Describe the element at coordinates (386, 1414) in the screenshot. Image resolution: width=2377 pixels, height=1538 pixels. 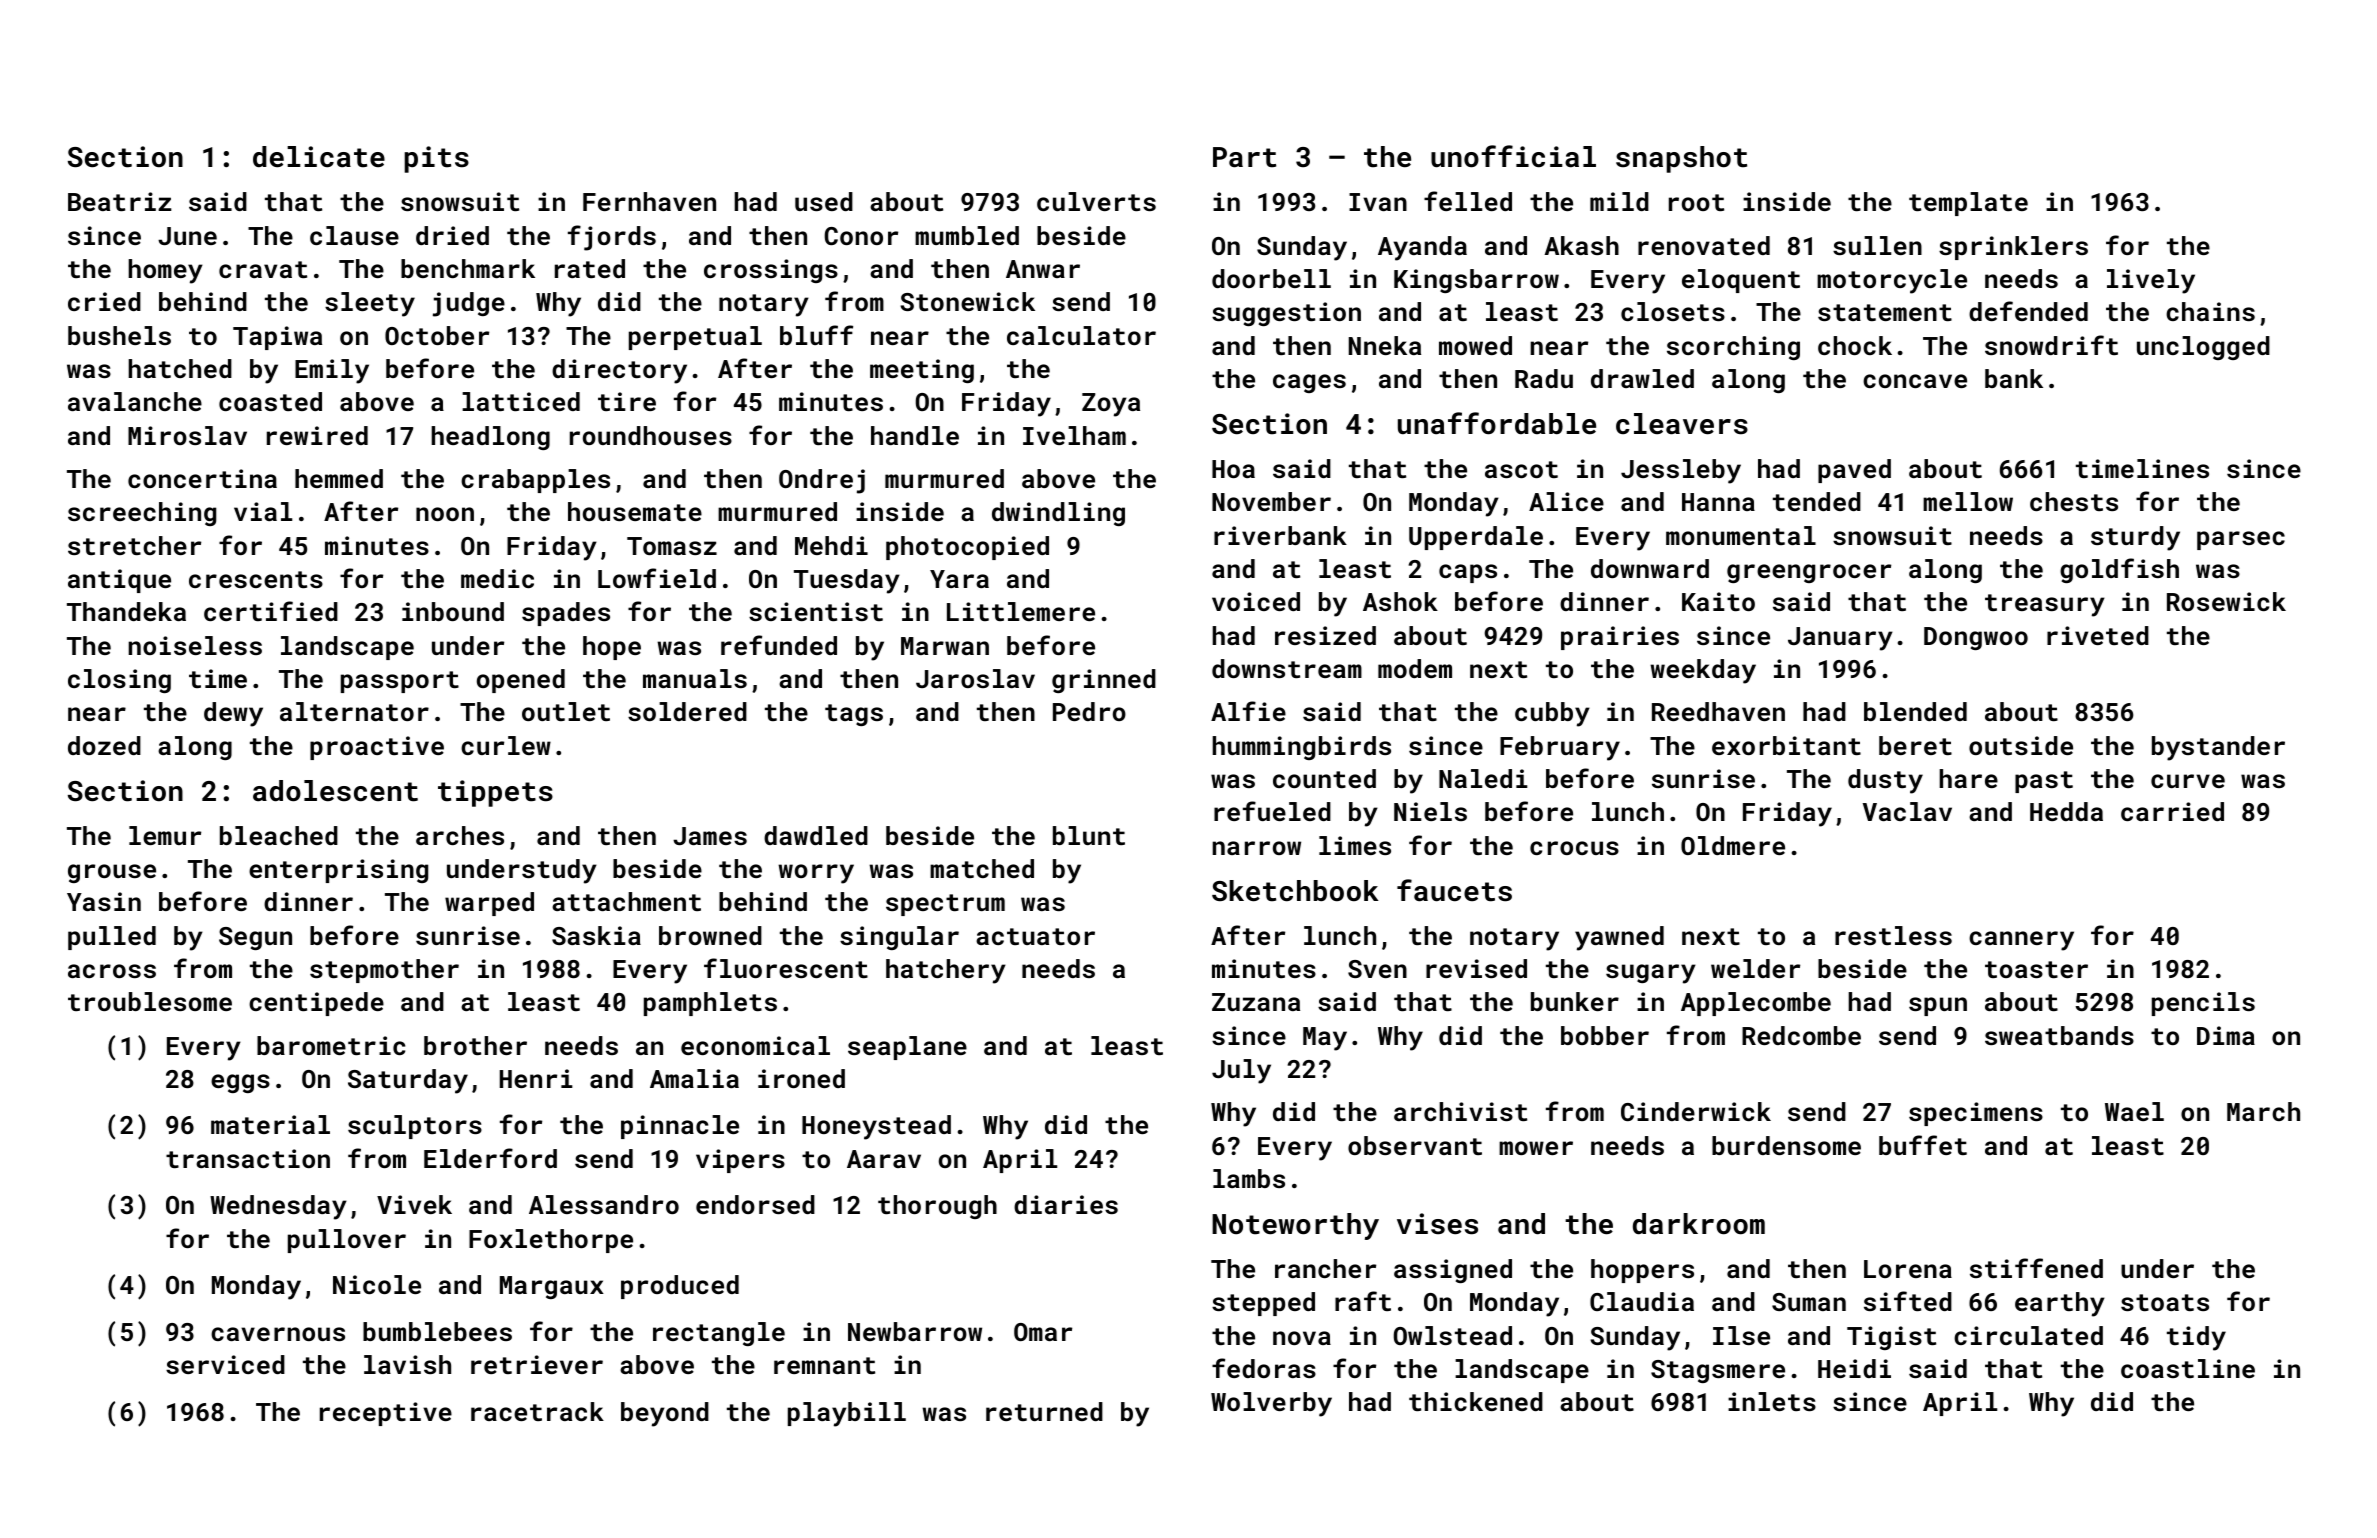
I see `receptive` at that location.
